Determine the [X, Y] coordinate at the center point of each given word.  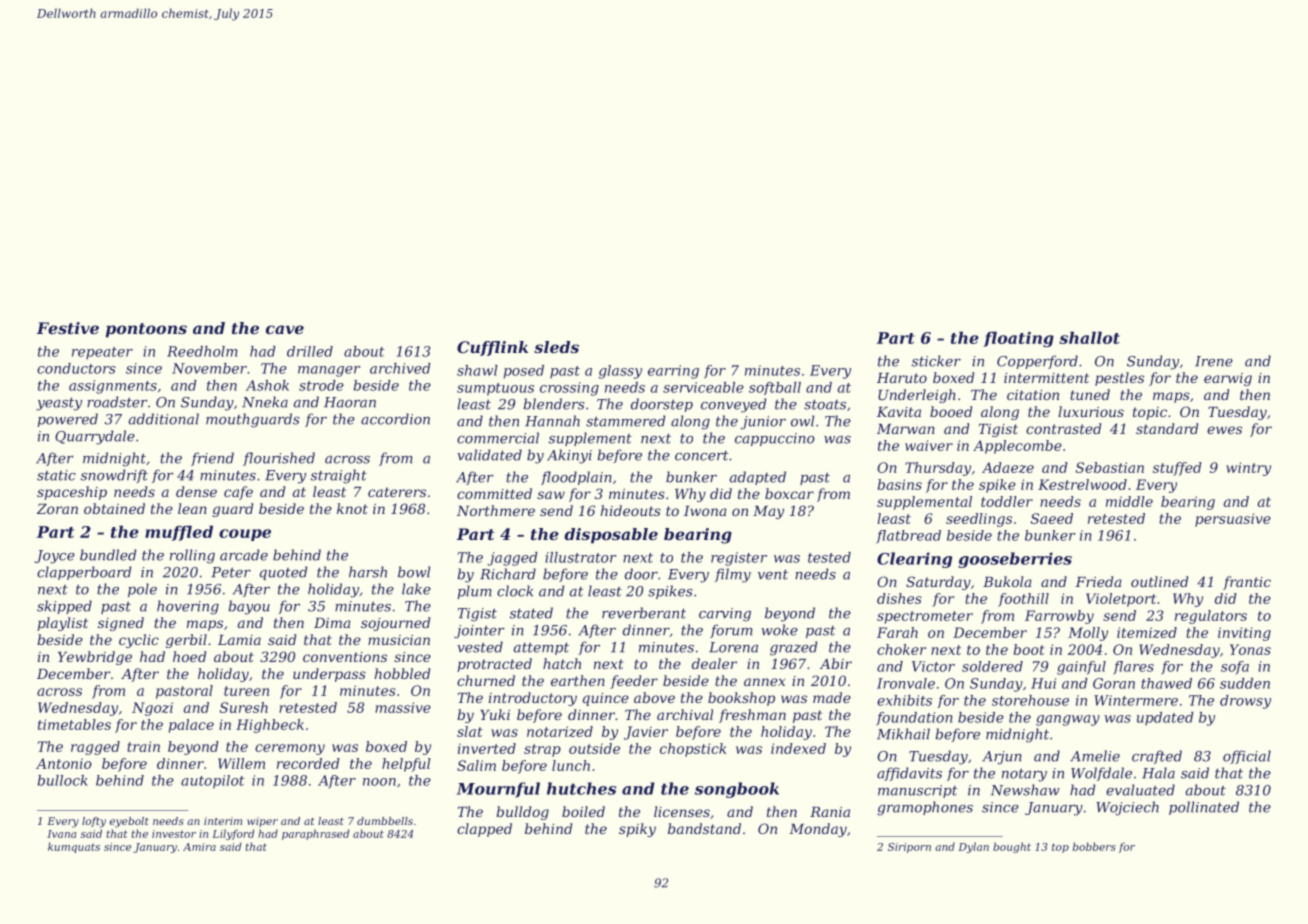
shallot [1089, 337]
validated [489, 455]
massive [403, 707]
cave [285, 329]
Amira [199, 847]
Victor [933, 666]
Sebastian [1110, 467]
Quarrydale [95, 437]
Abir [836, 663]
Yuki [495, 714]
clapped [484, 830]
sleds [556, 347]
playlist [62, 624]
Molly [1088, 634]
